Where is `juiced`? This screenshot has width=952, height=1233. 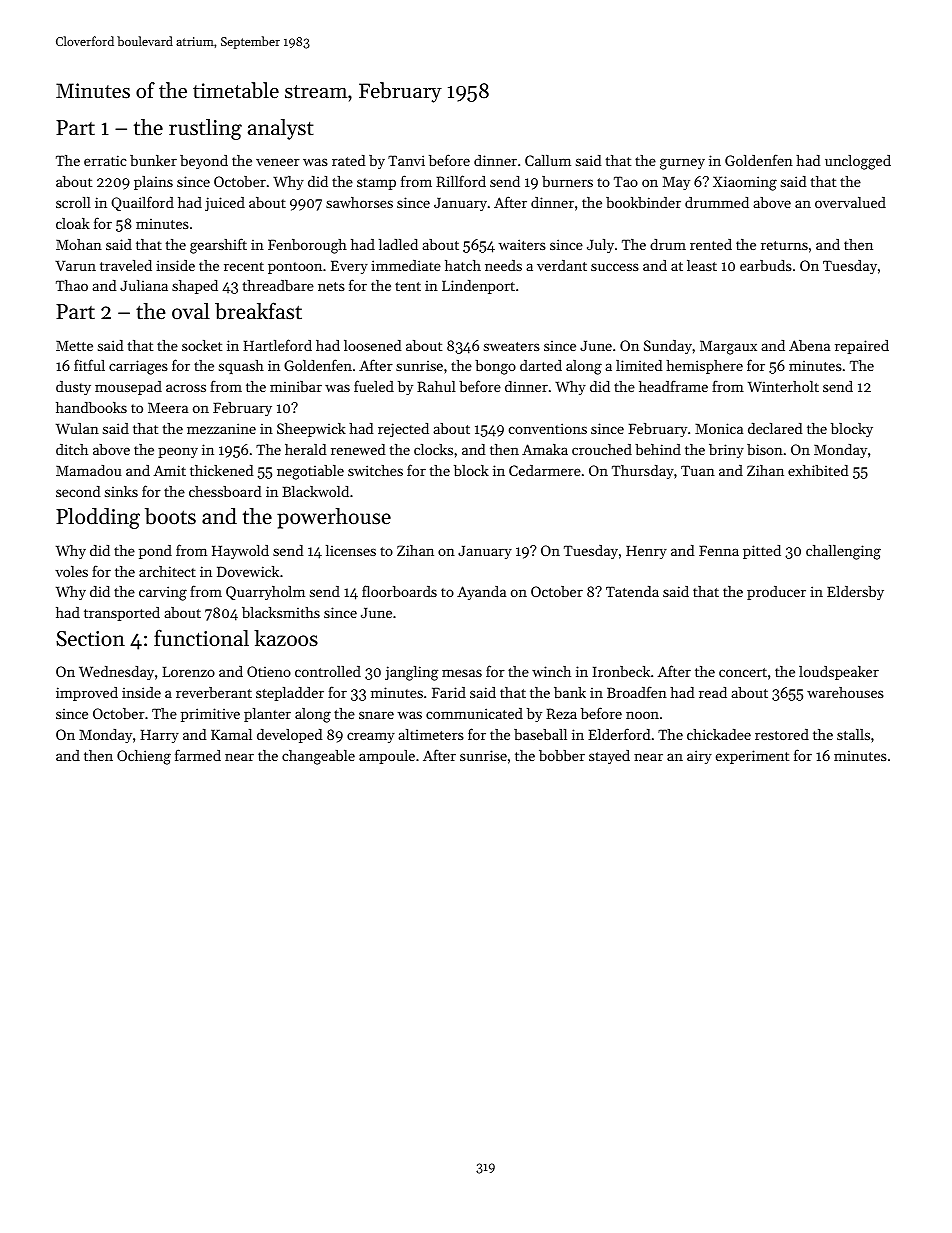 juiced is located at coordinates (225, 204).
